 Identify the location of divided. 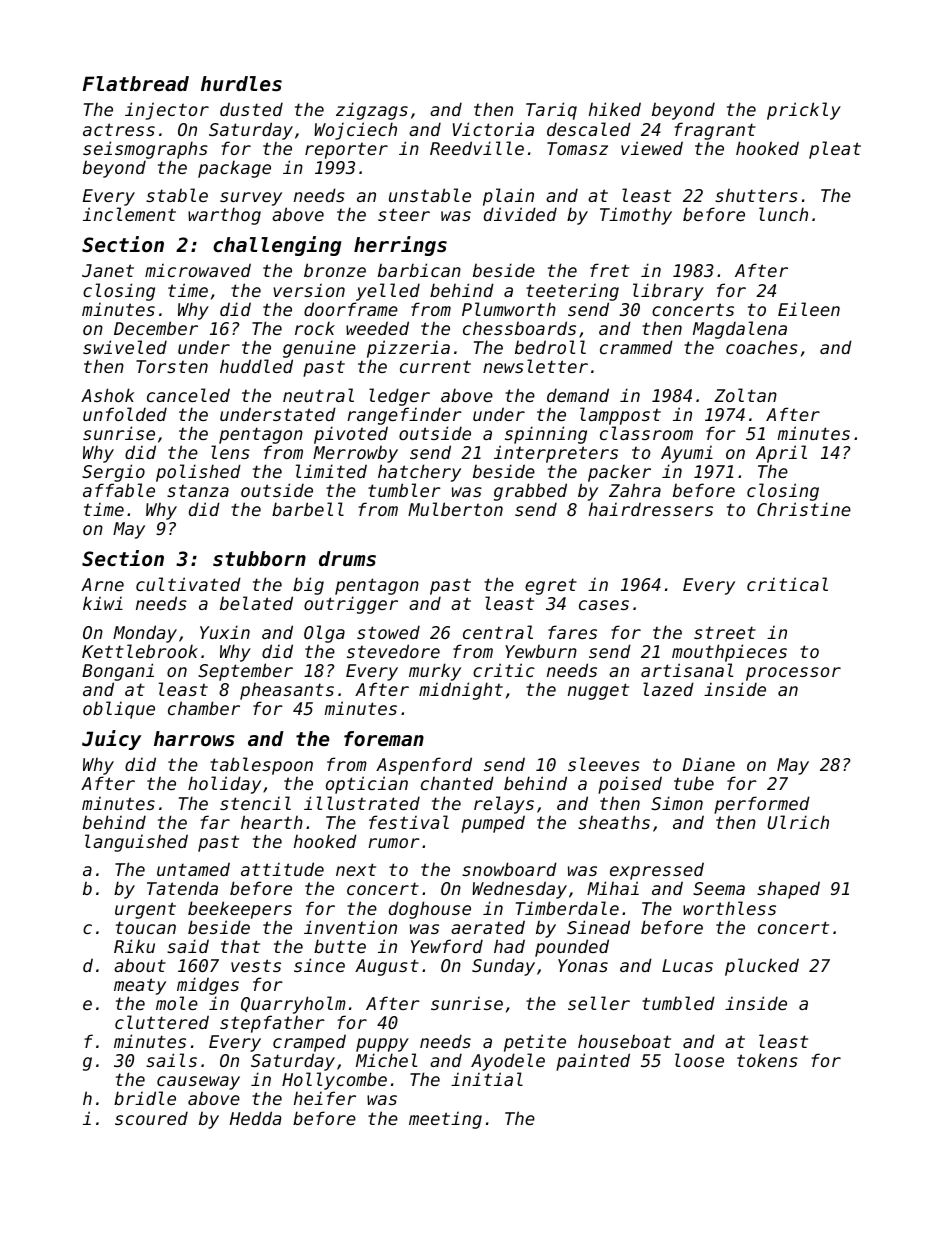
(520, 214).
